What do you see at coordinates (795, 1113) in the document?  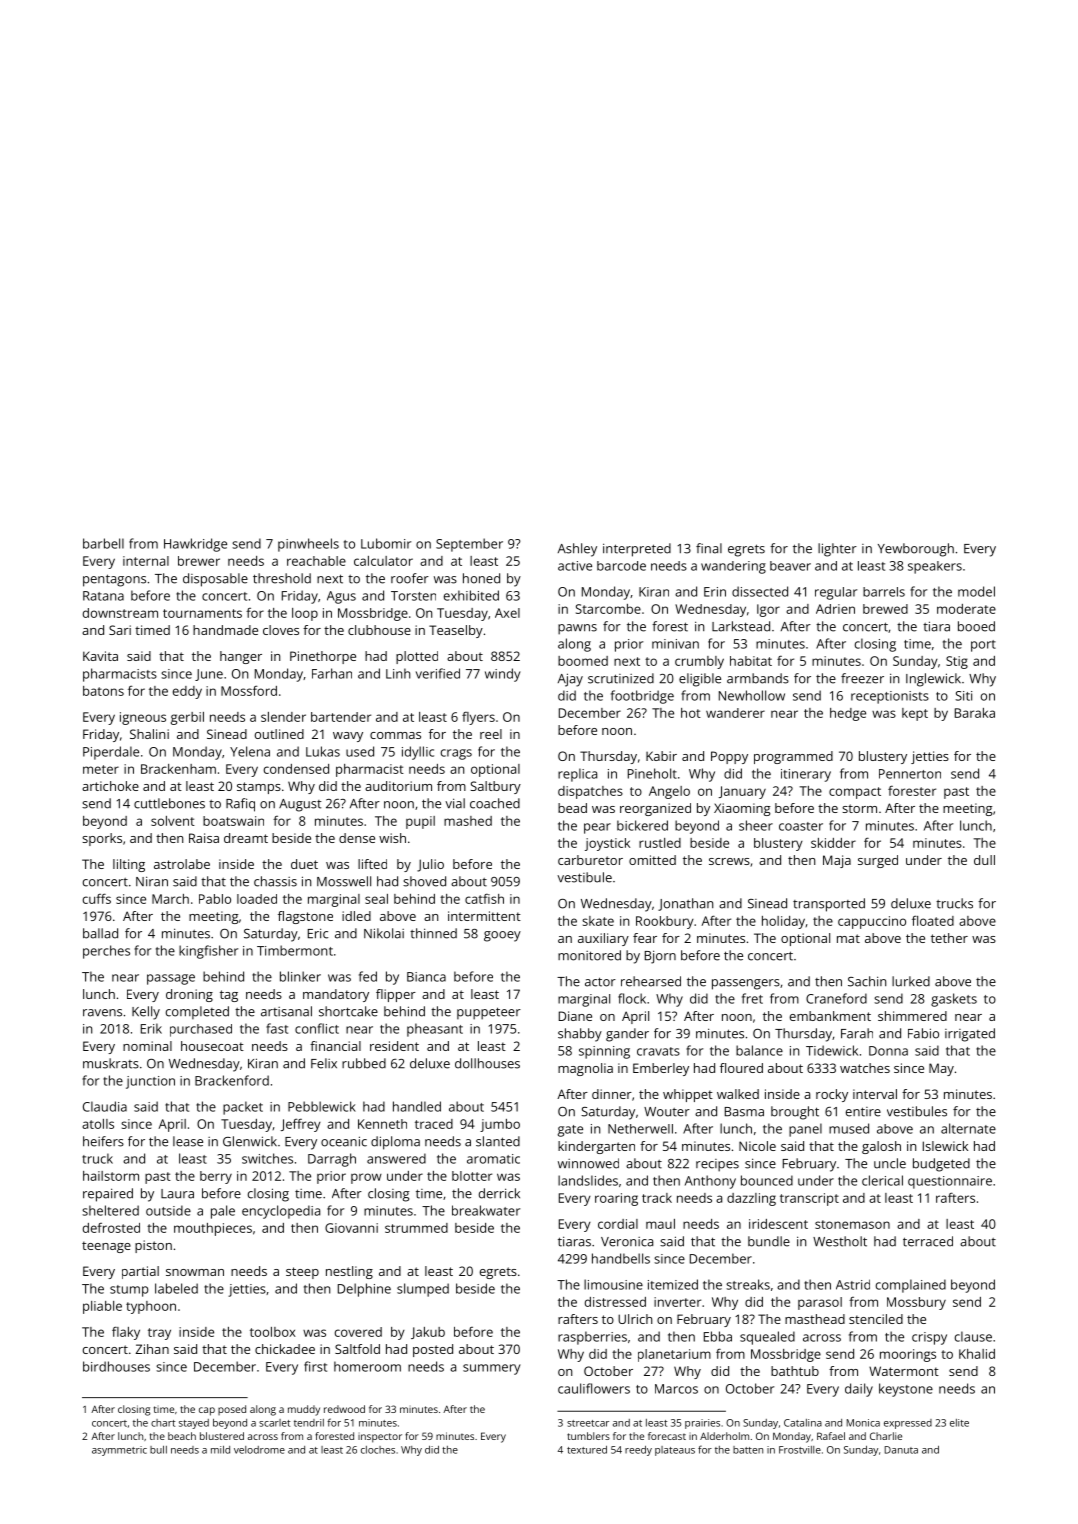 I see `brought` at bounding box center [795, 1113].
